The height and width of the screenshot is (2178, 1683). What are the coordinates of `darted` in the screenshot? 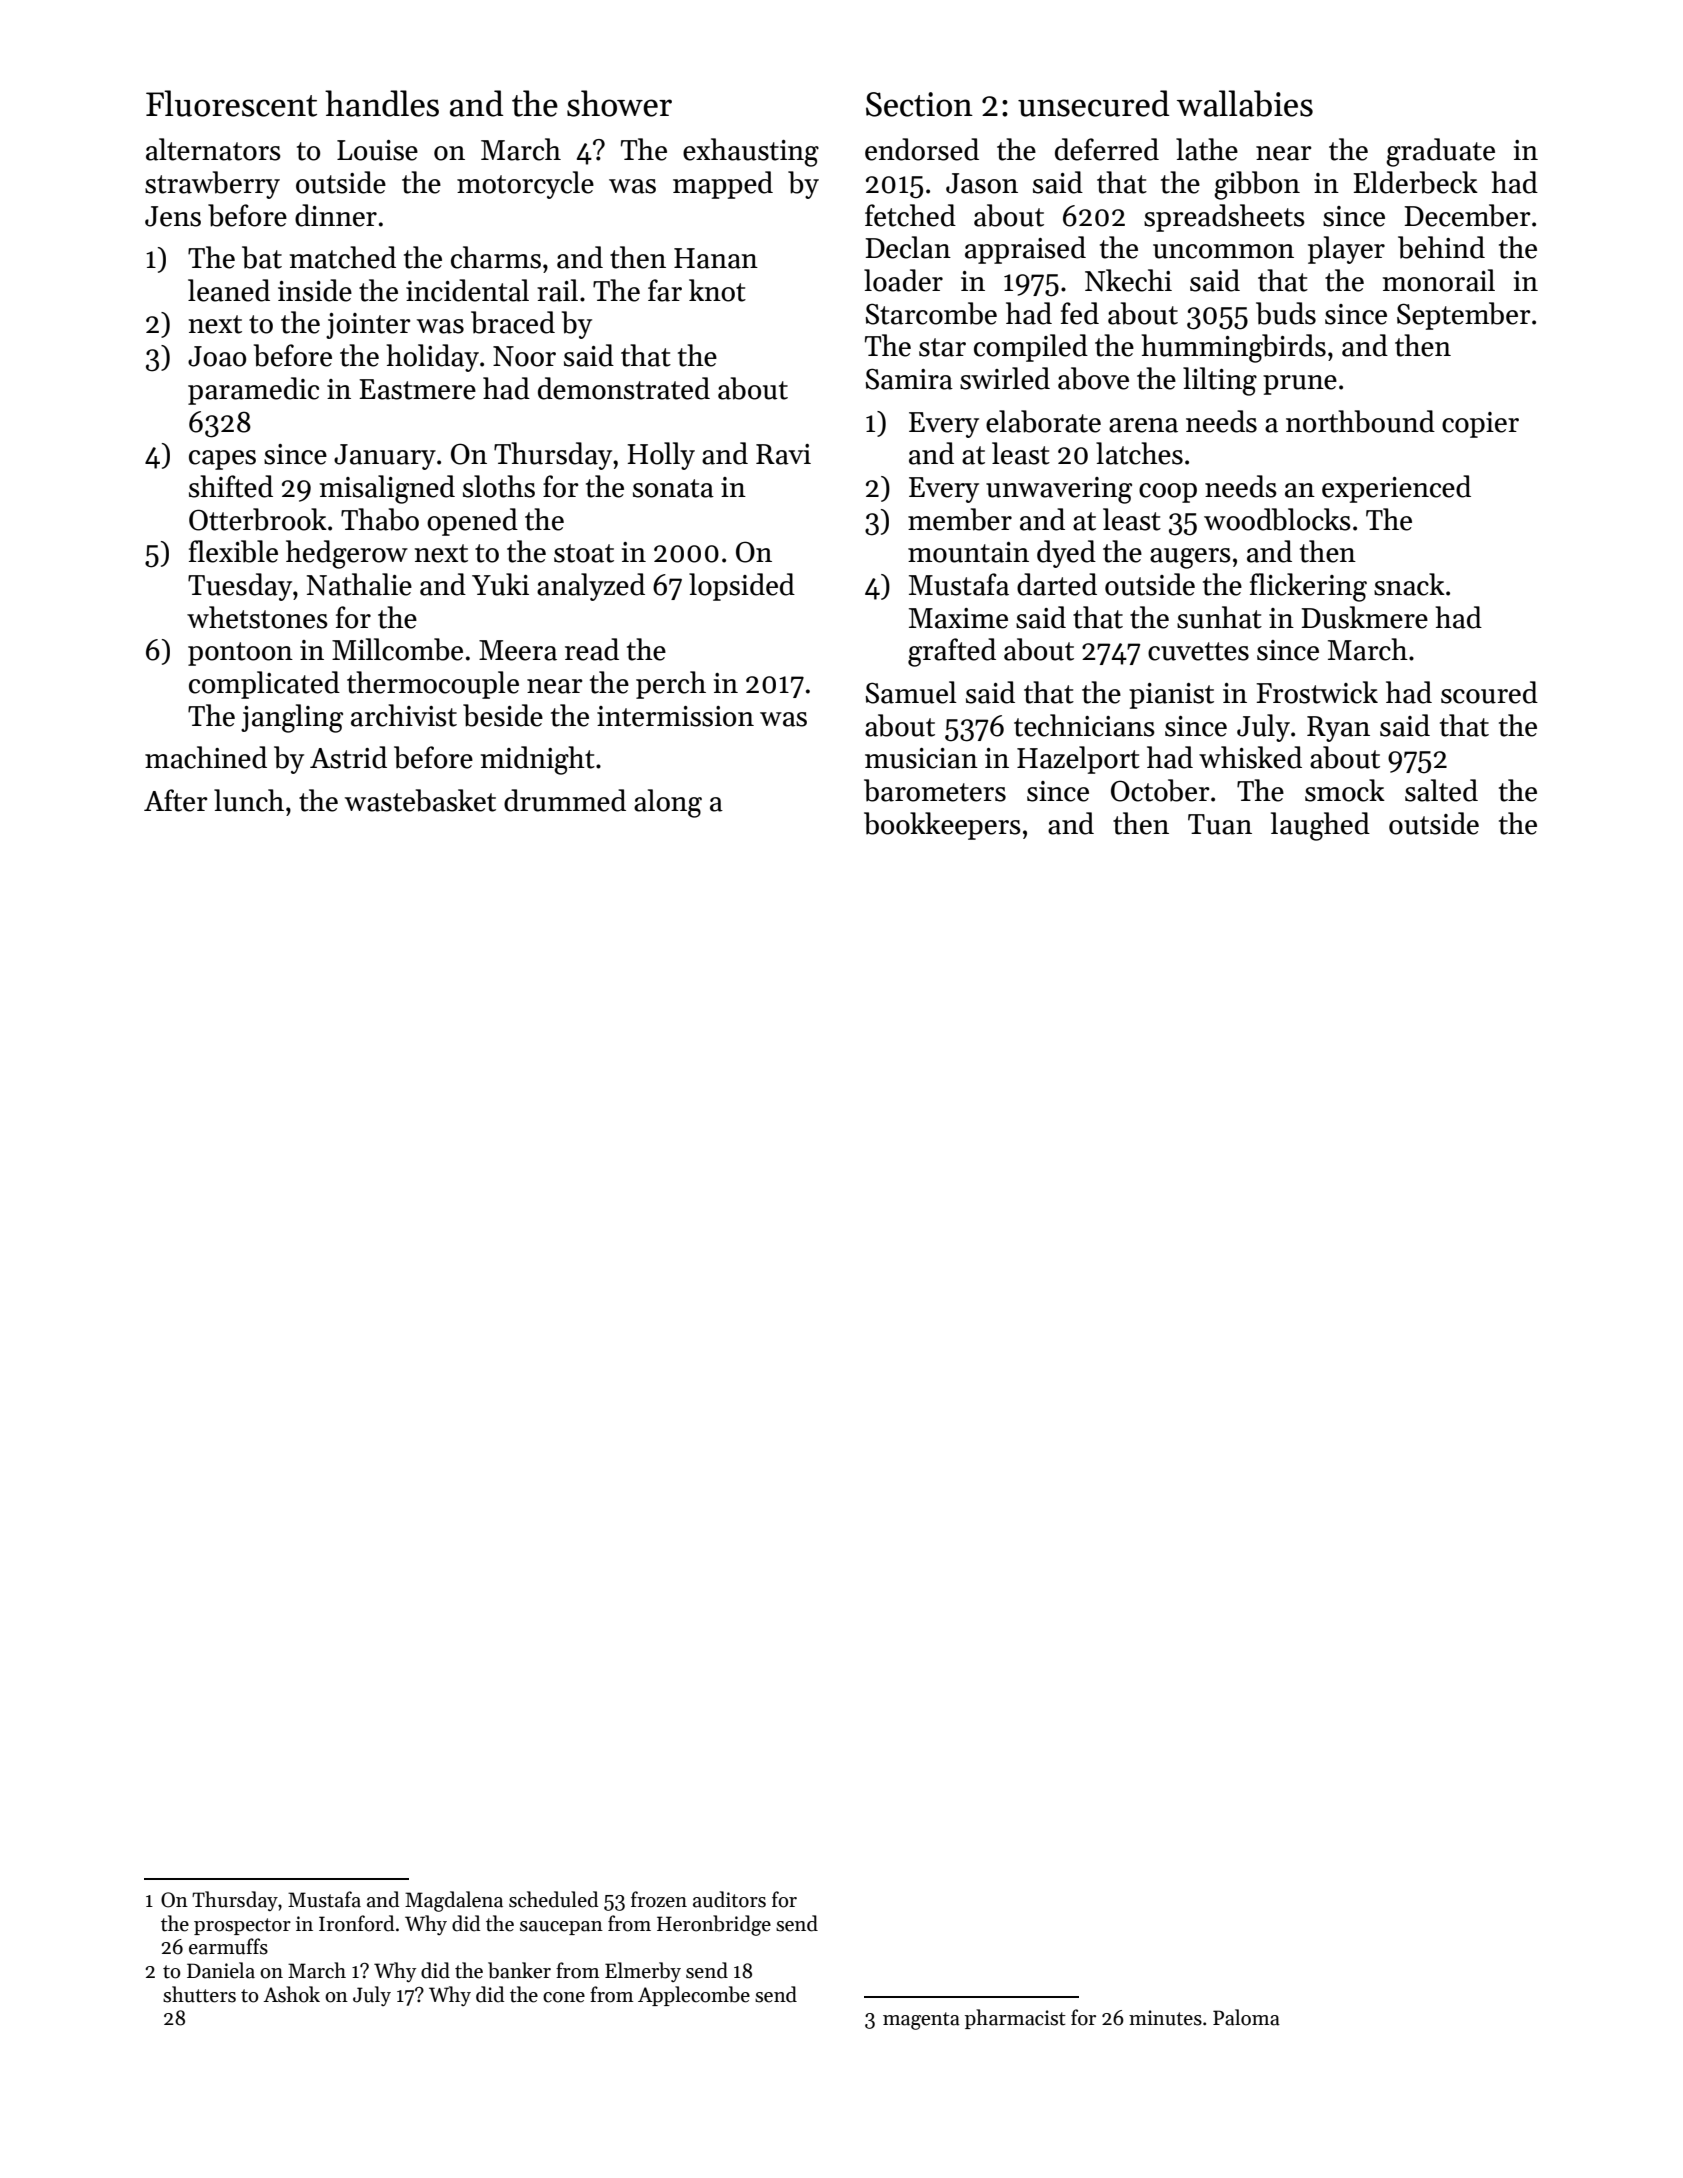 It's located at (1057, 584).
